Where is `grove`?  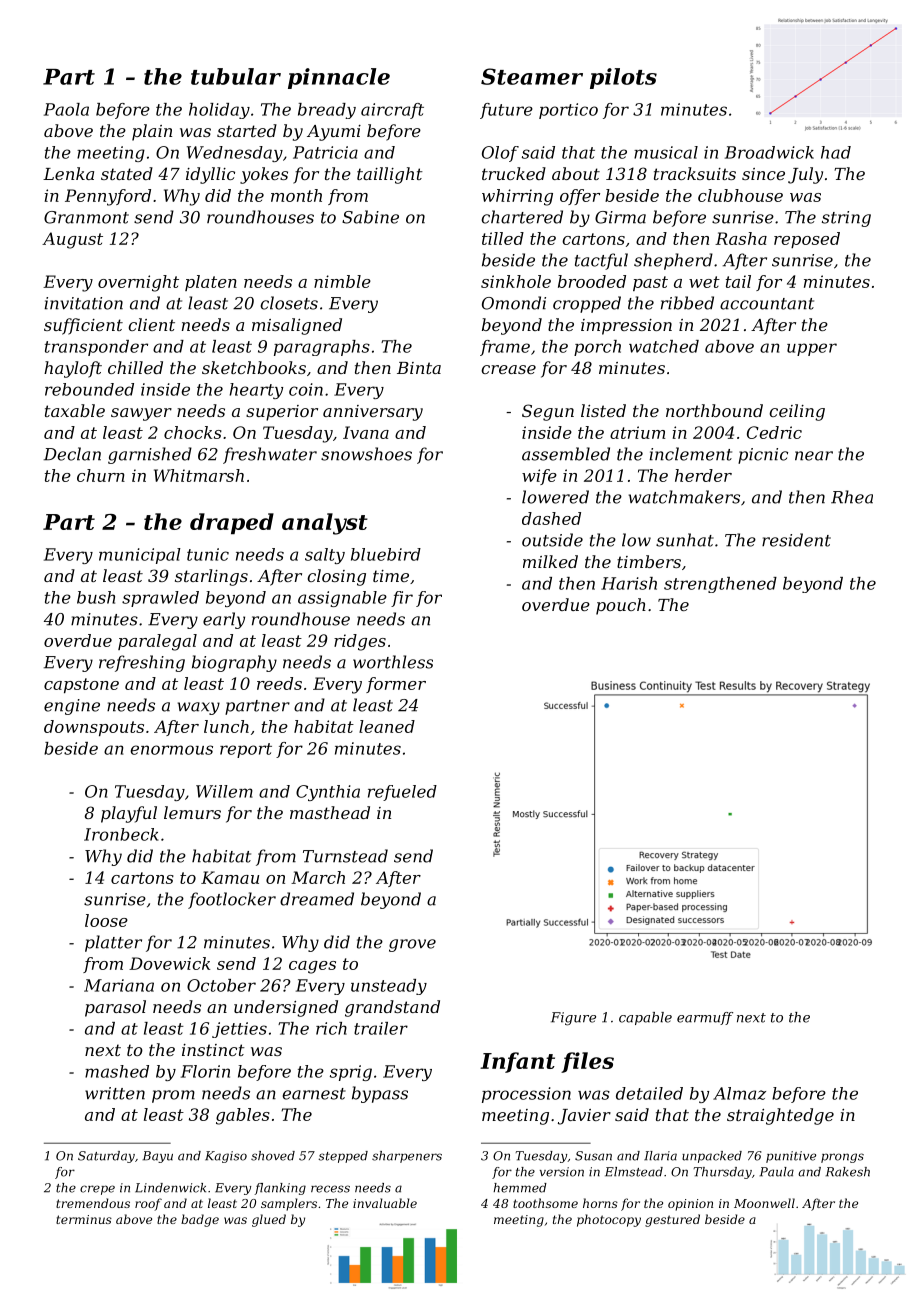 grove is located at coordinates (412, 945).
